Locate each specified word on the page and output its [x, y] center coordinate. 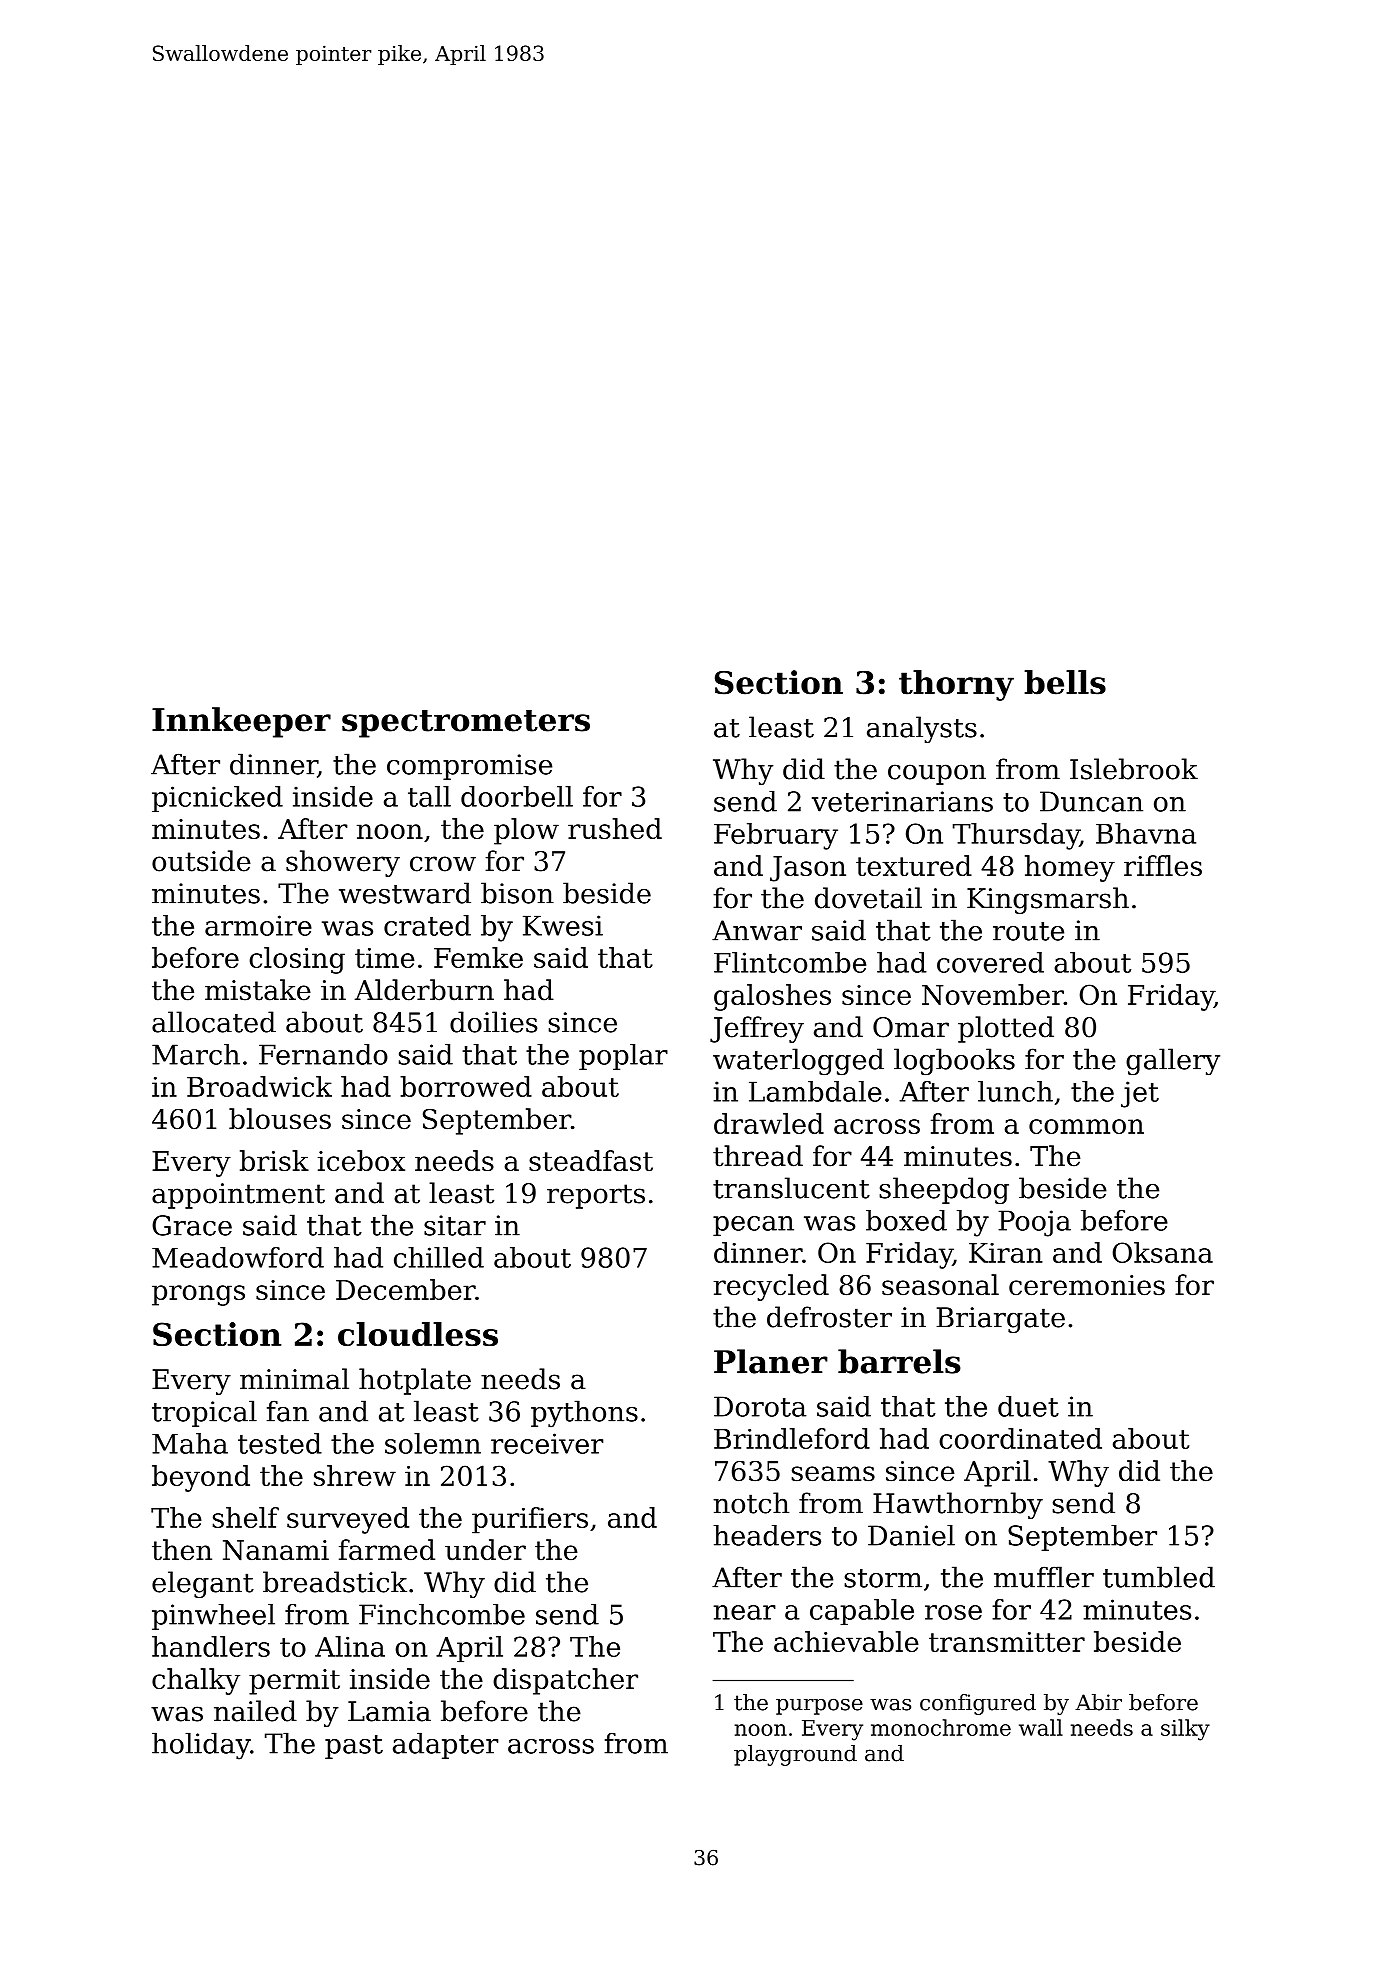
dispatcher [565, 1681]
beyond [201, 1478]
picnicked [217, 799]
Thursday [1016, 836]
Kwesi [563, 925]
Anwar [757, 930]
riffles [1163, 865]
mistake [258, 990]
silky [1185, 1730]
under [485, 1550]
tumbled [1159, 1577]
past [354, 1747]
